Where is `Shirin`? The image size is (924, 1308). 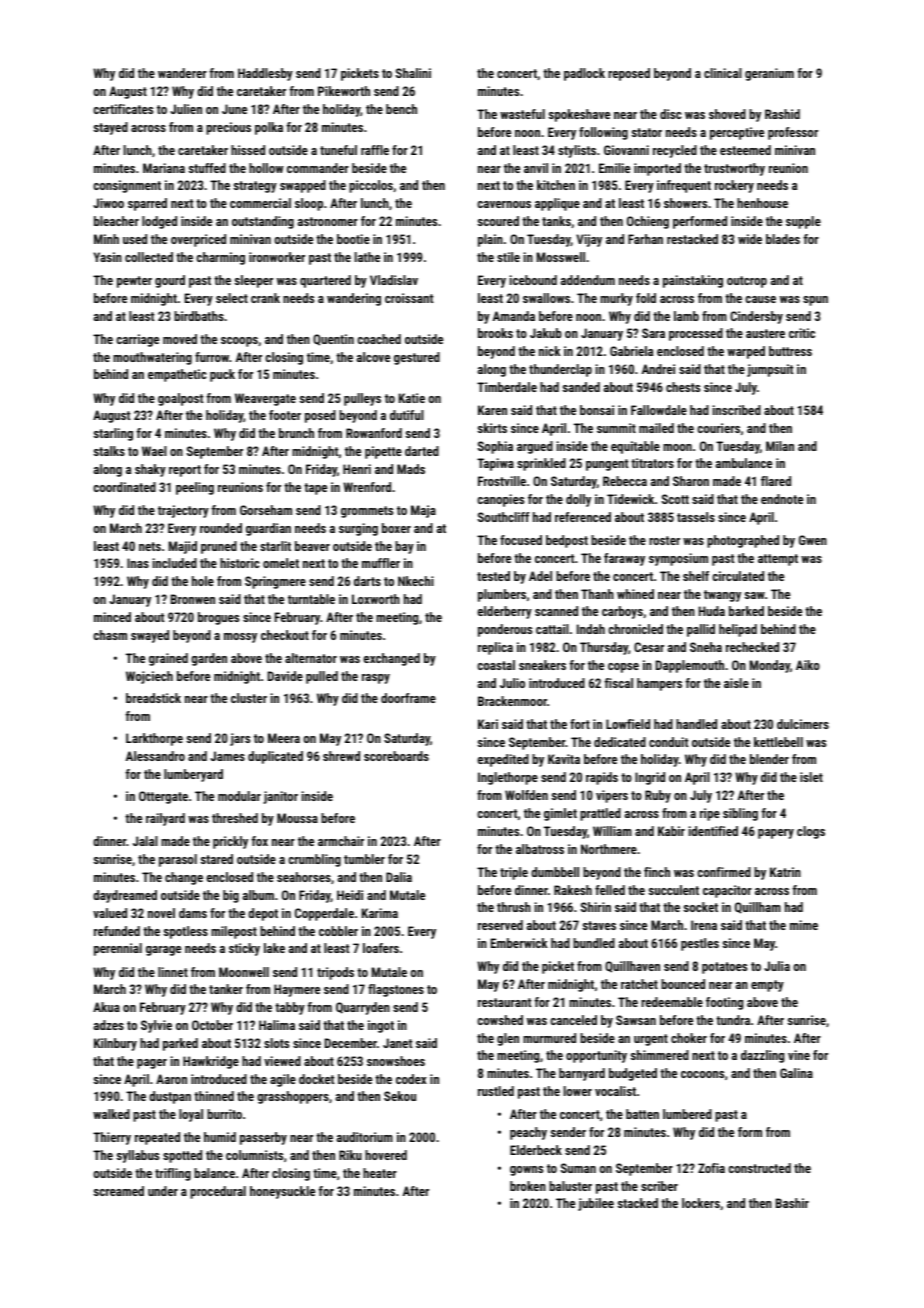 Shirin is located at coordinates (596, 907).
